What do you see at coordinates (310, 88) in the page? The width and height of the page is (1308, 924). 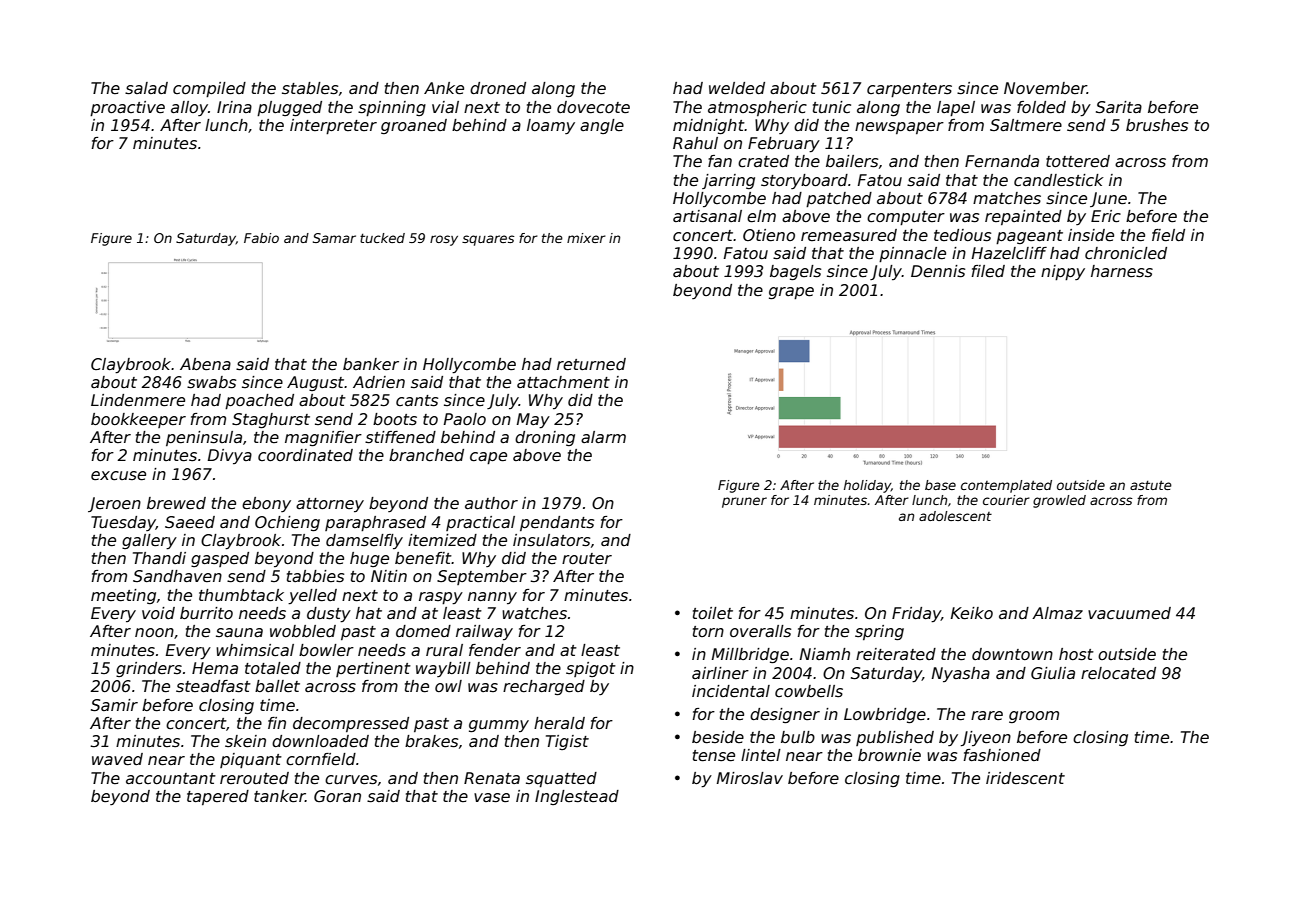 I see `stables` at bounding box center [310, 88].
